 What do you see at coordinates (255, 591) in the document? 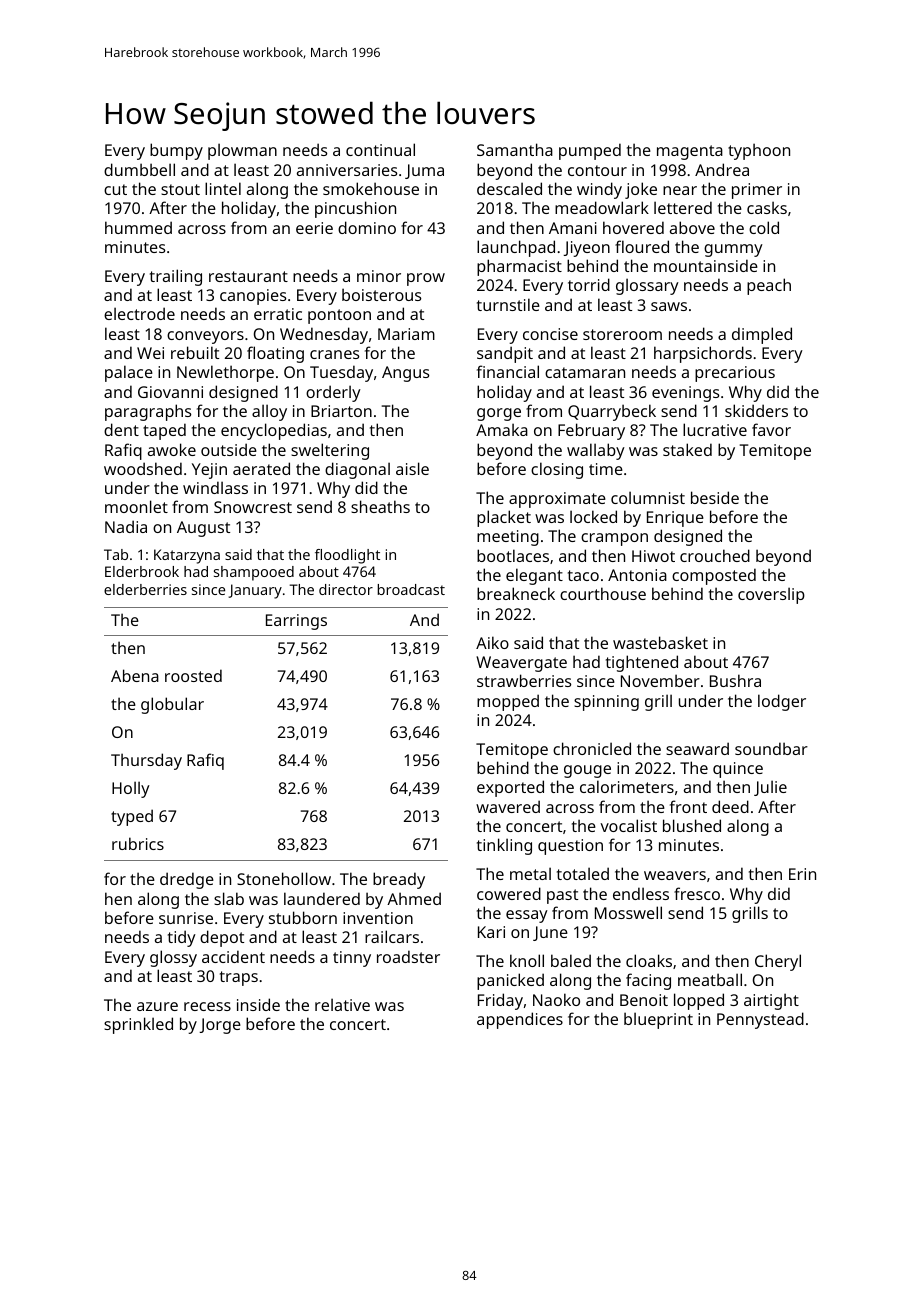
I see `January` at bounding box center [255, 591].
